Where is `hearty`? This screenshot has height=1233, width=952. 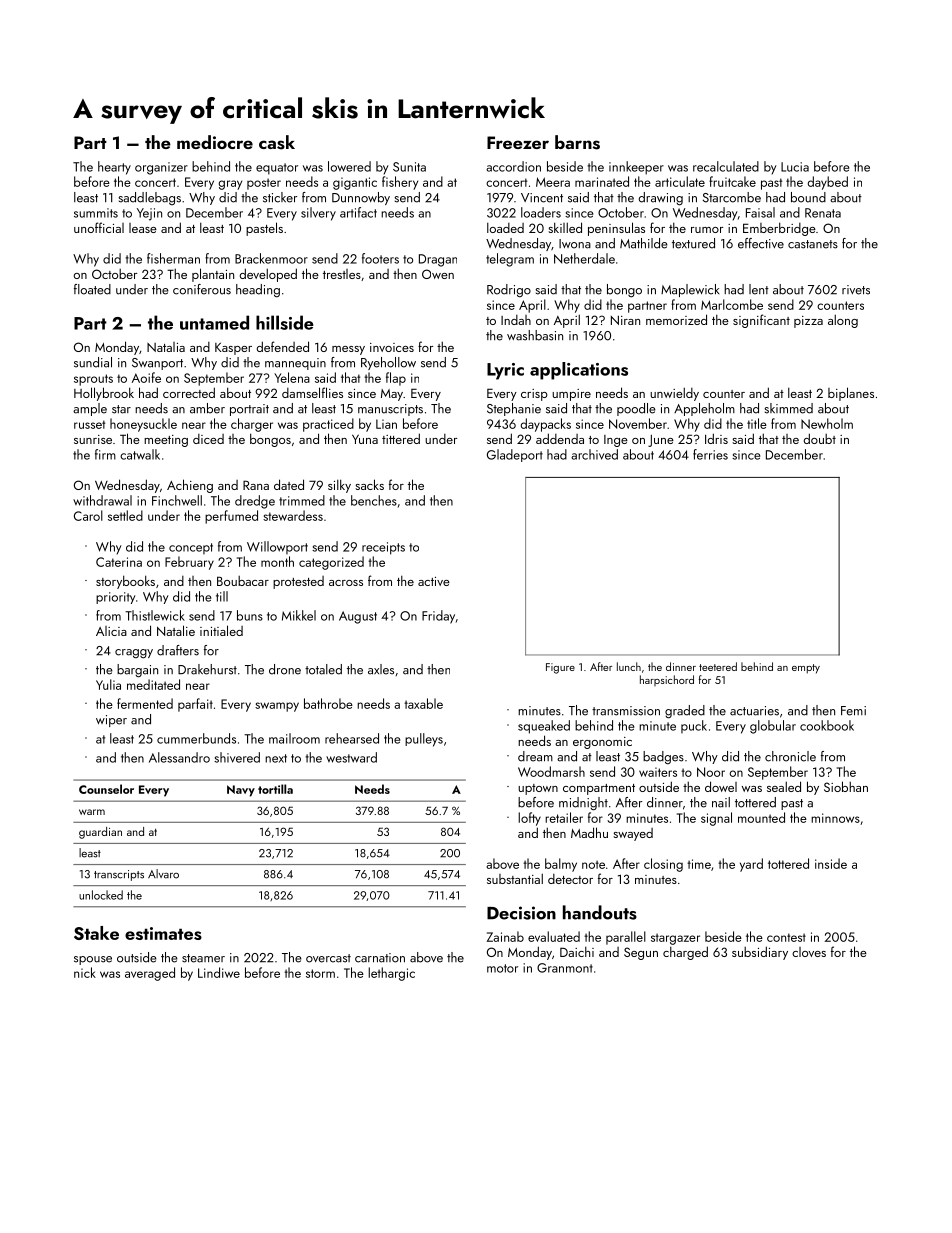
hearty is located at coordinates (114, 168).
